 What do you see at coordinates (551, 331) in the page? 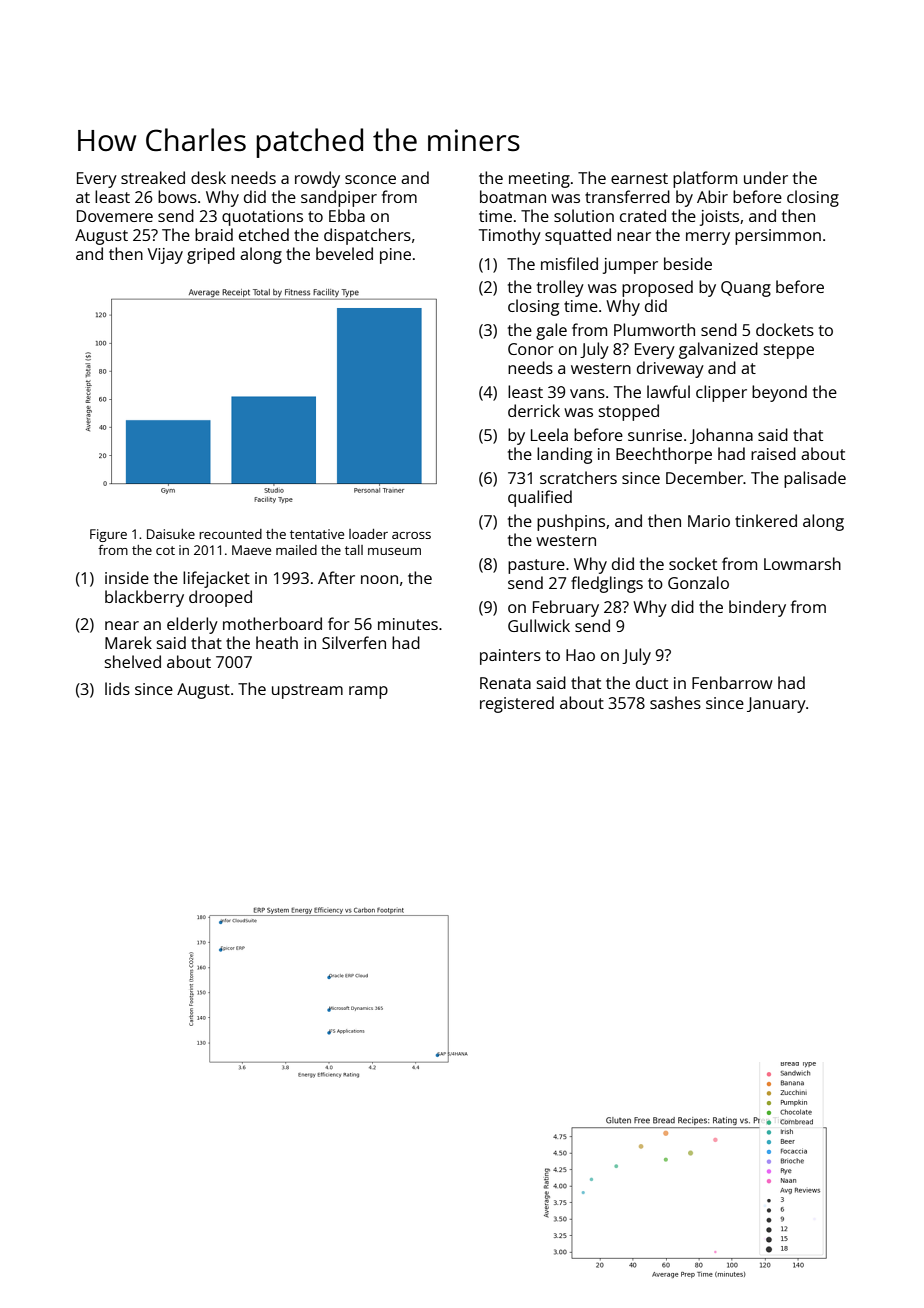
I see `gale` at bounding box center [551, 331].
